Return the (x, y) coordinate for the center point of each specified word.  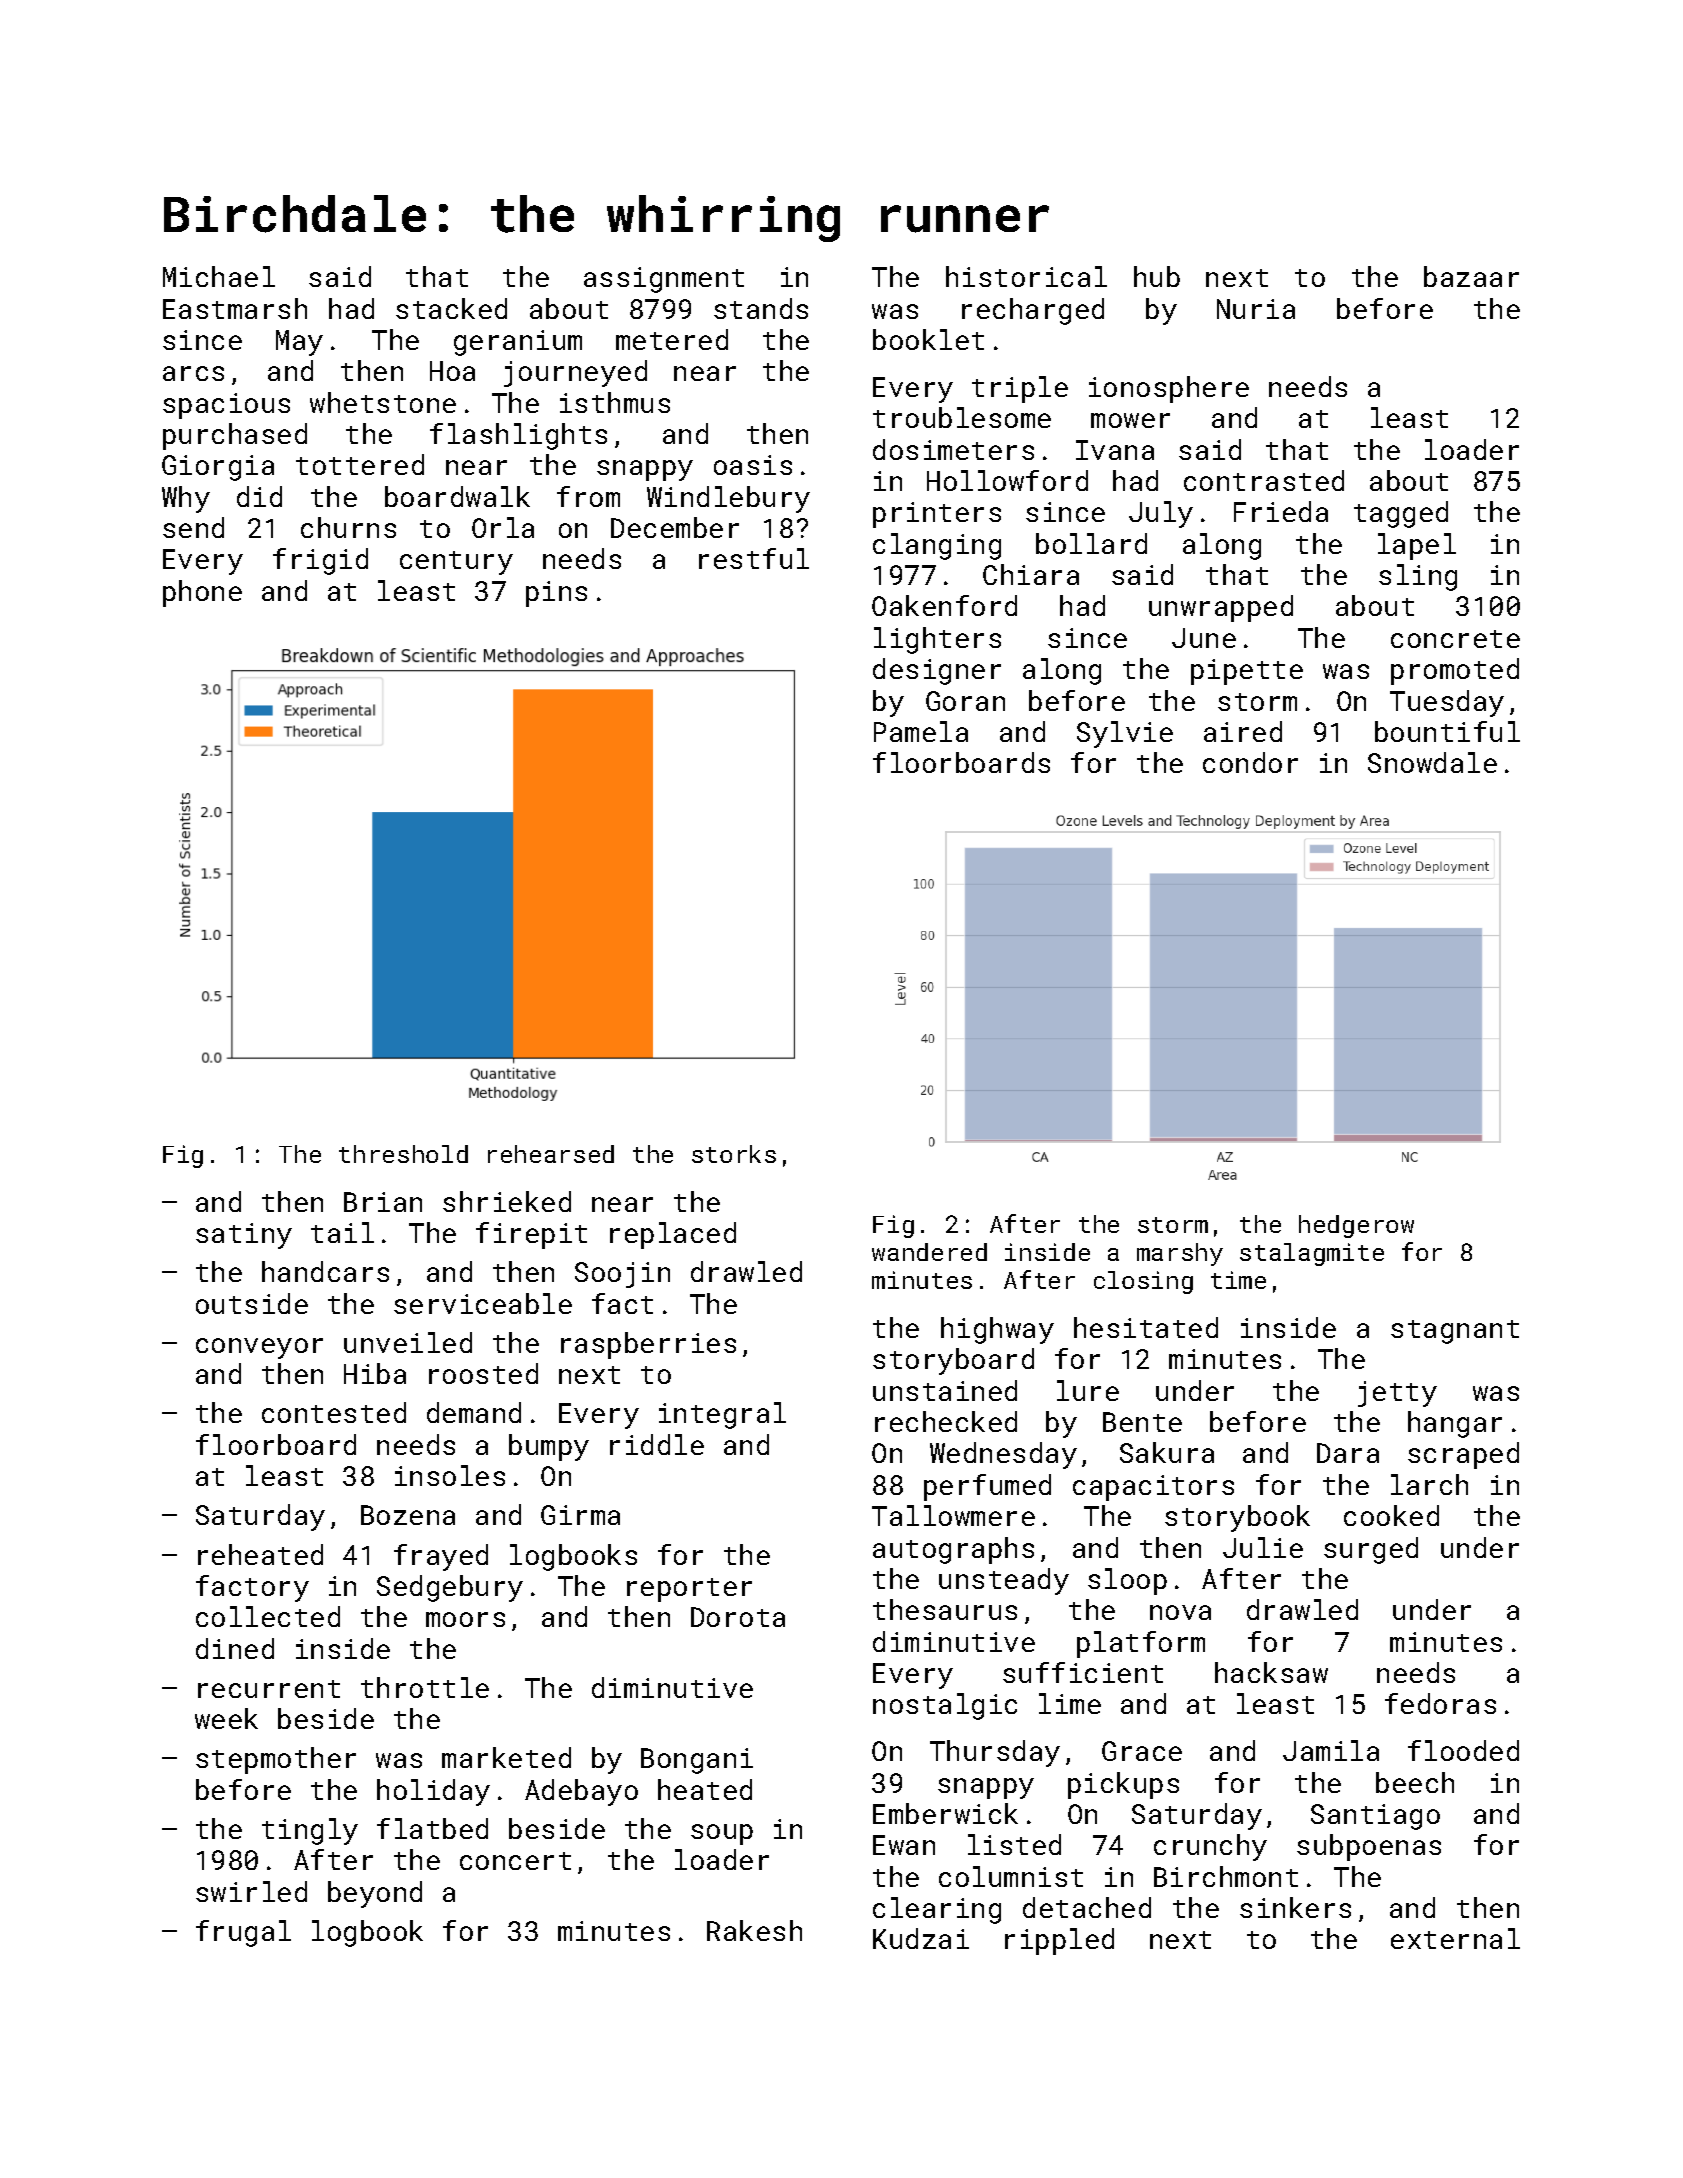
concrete (1455, 639)
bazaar (1471, 276)
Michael (219, 276)
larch (1429, 1484)
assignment (664, 280)
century (456, 563)
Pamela (921, 731)
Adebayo (581, 1792)
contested (334, 1412)
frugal (243, 1933)
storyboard (953, 1361)
